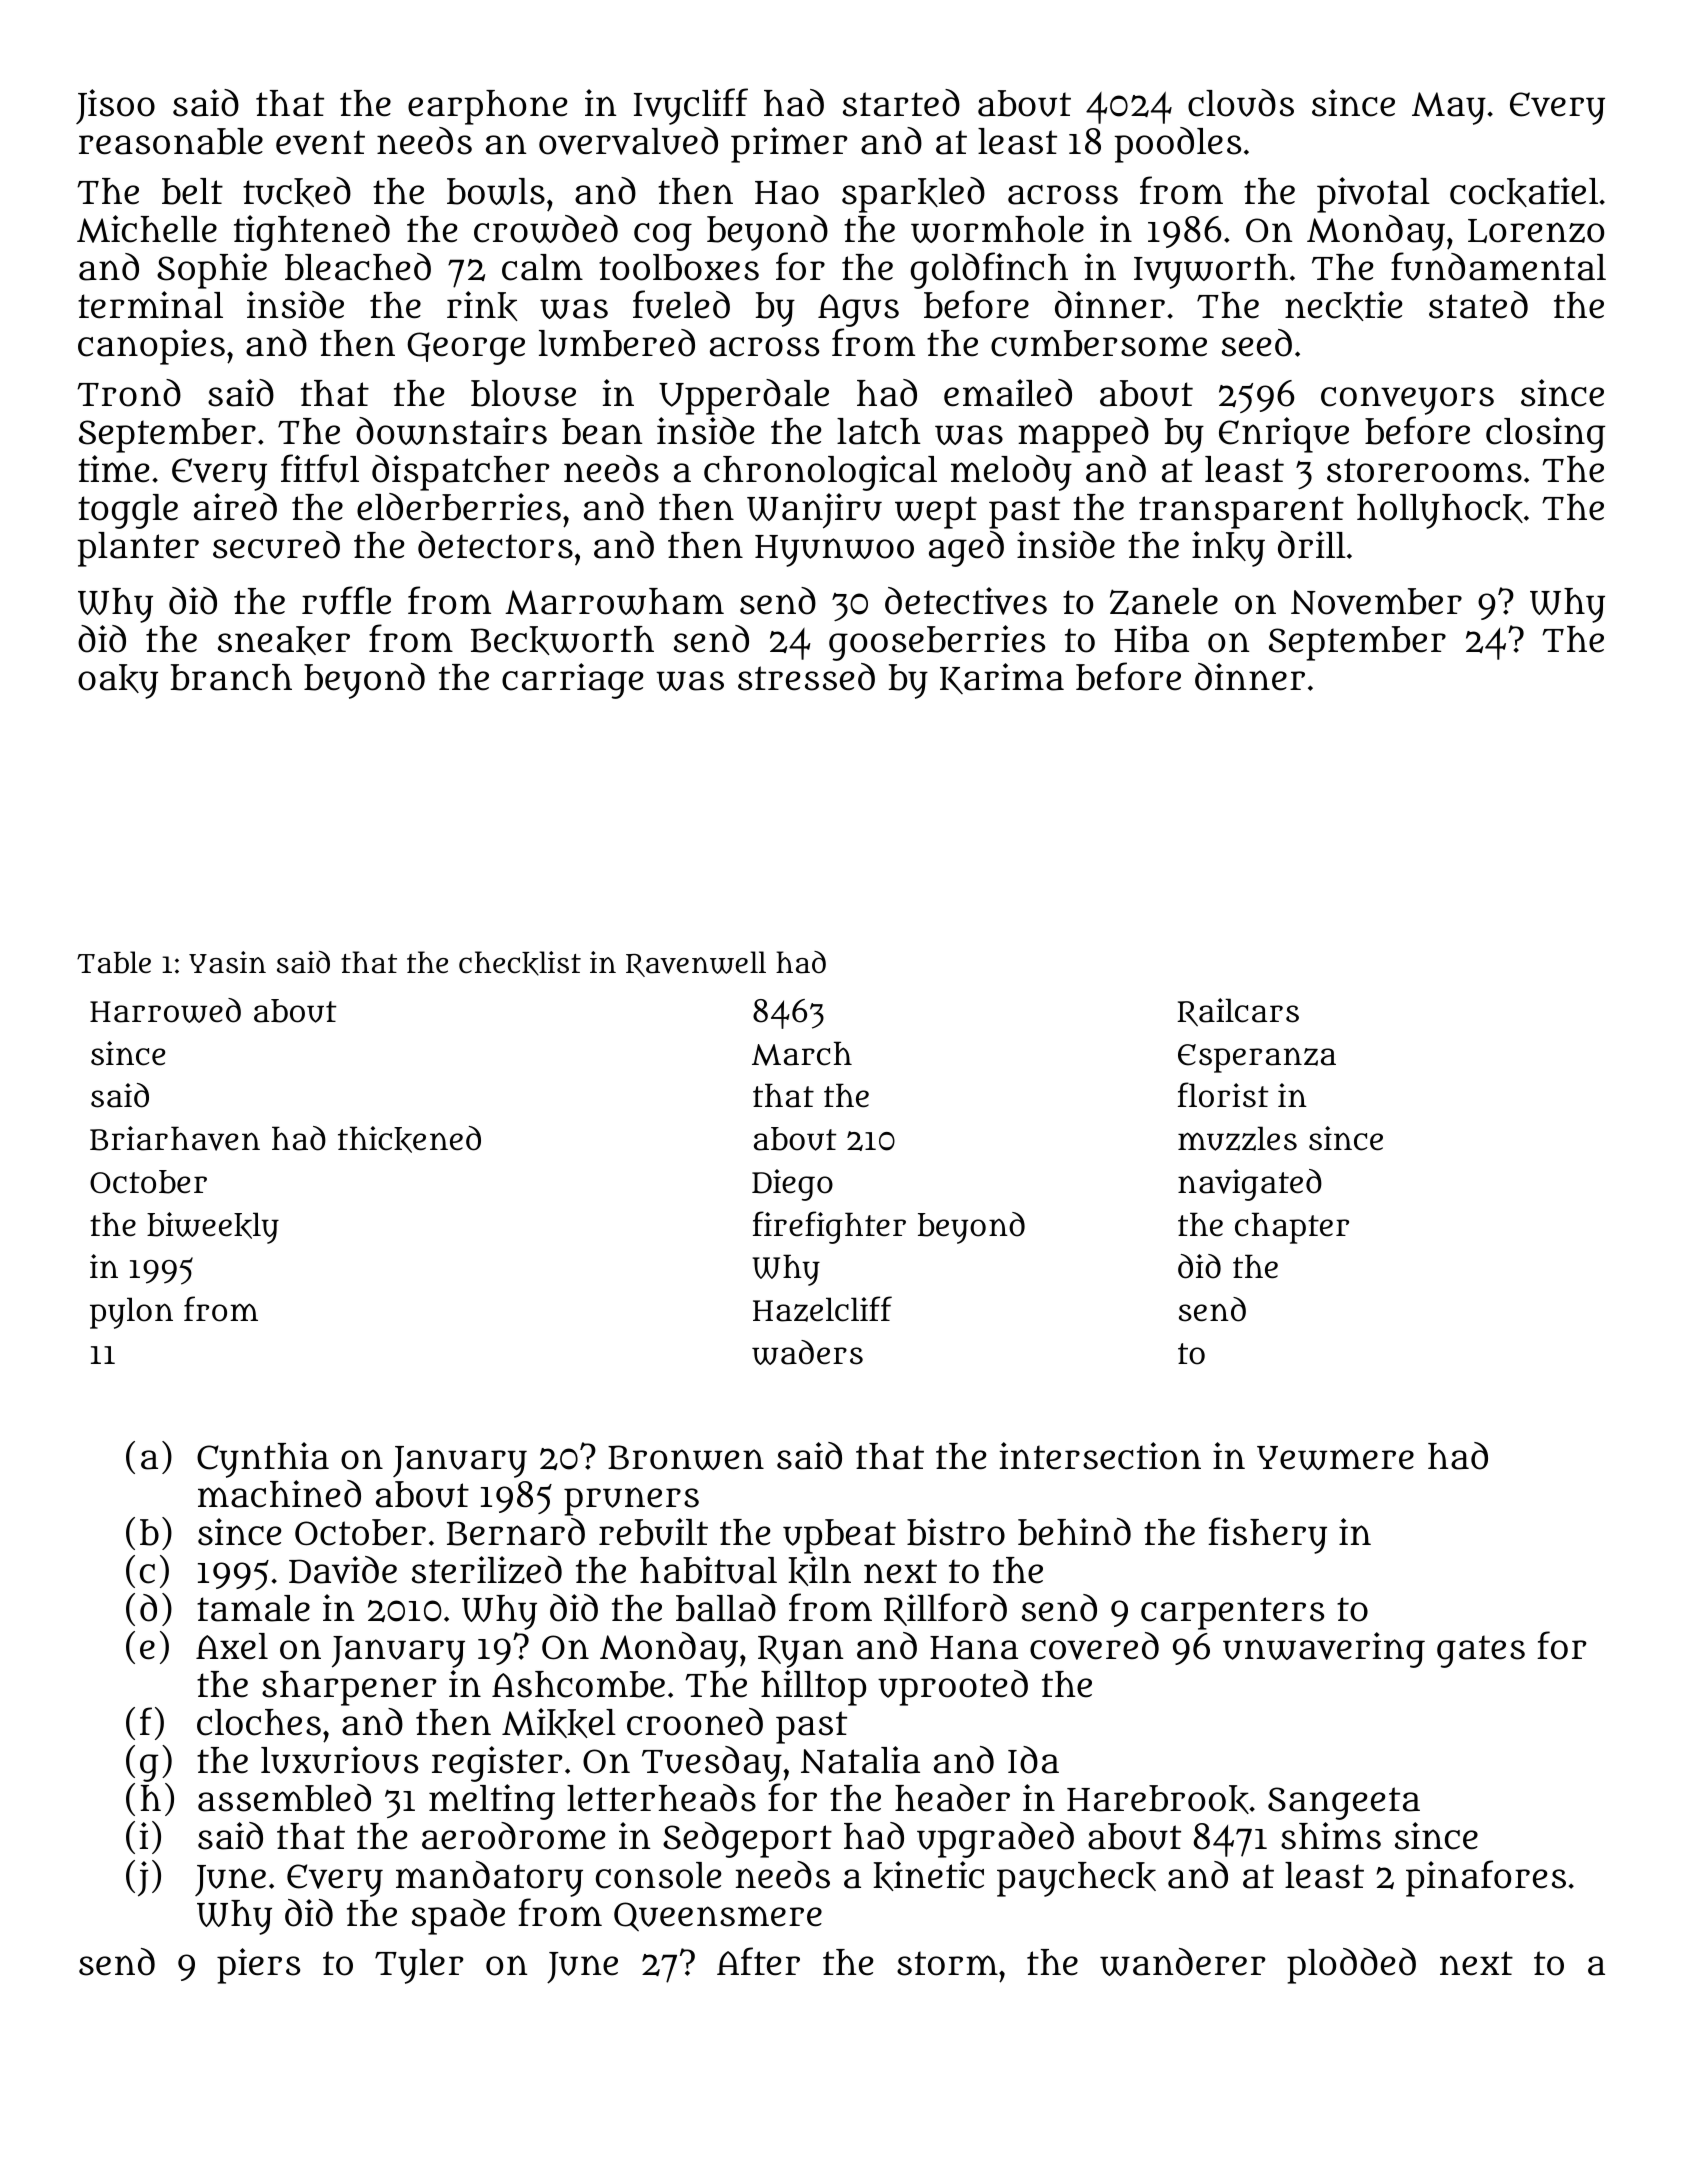 The image size is (1683, 2178). I want to click on Yewmere, so click(1335, 1458).
